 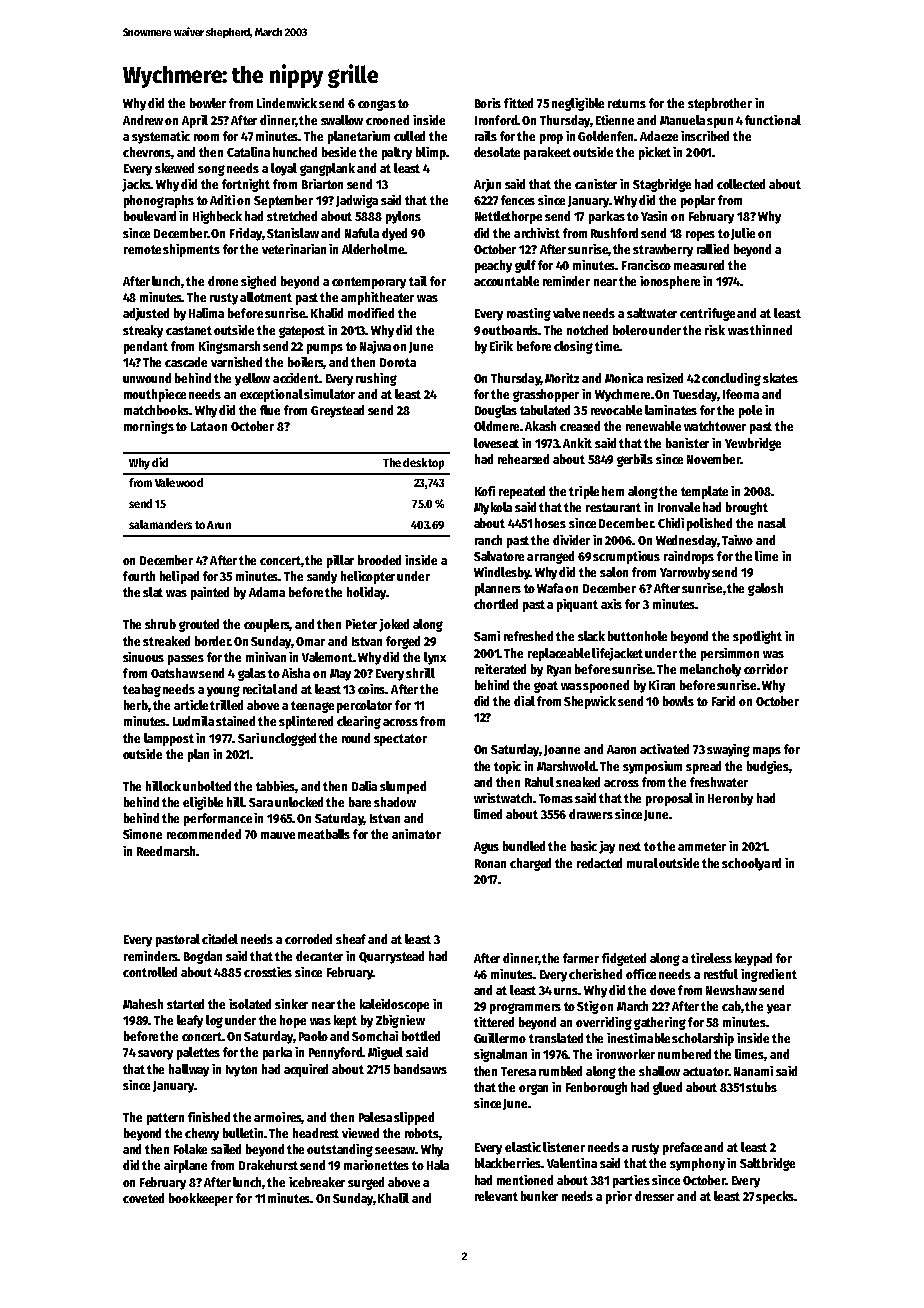 What do you see at coordinates (711, 958) in the screenshot?
I see `tireless` at bounding box center [711, 958].
